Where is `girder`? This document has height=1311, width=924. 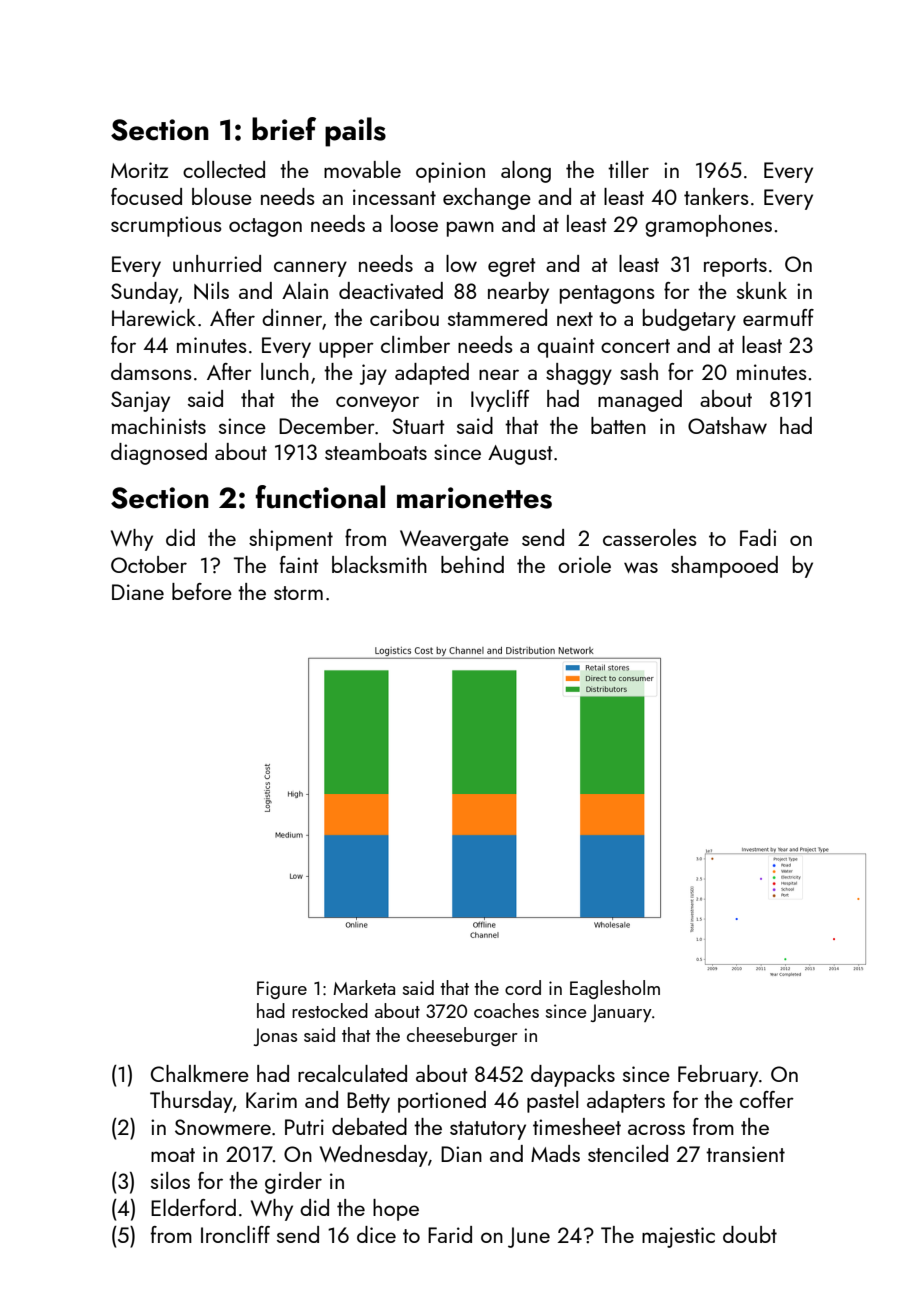
girder is located at coordinates (293, 1183).
